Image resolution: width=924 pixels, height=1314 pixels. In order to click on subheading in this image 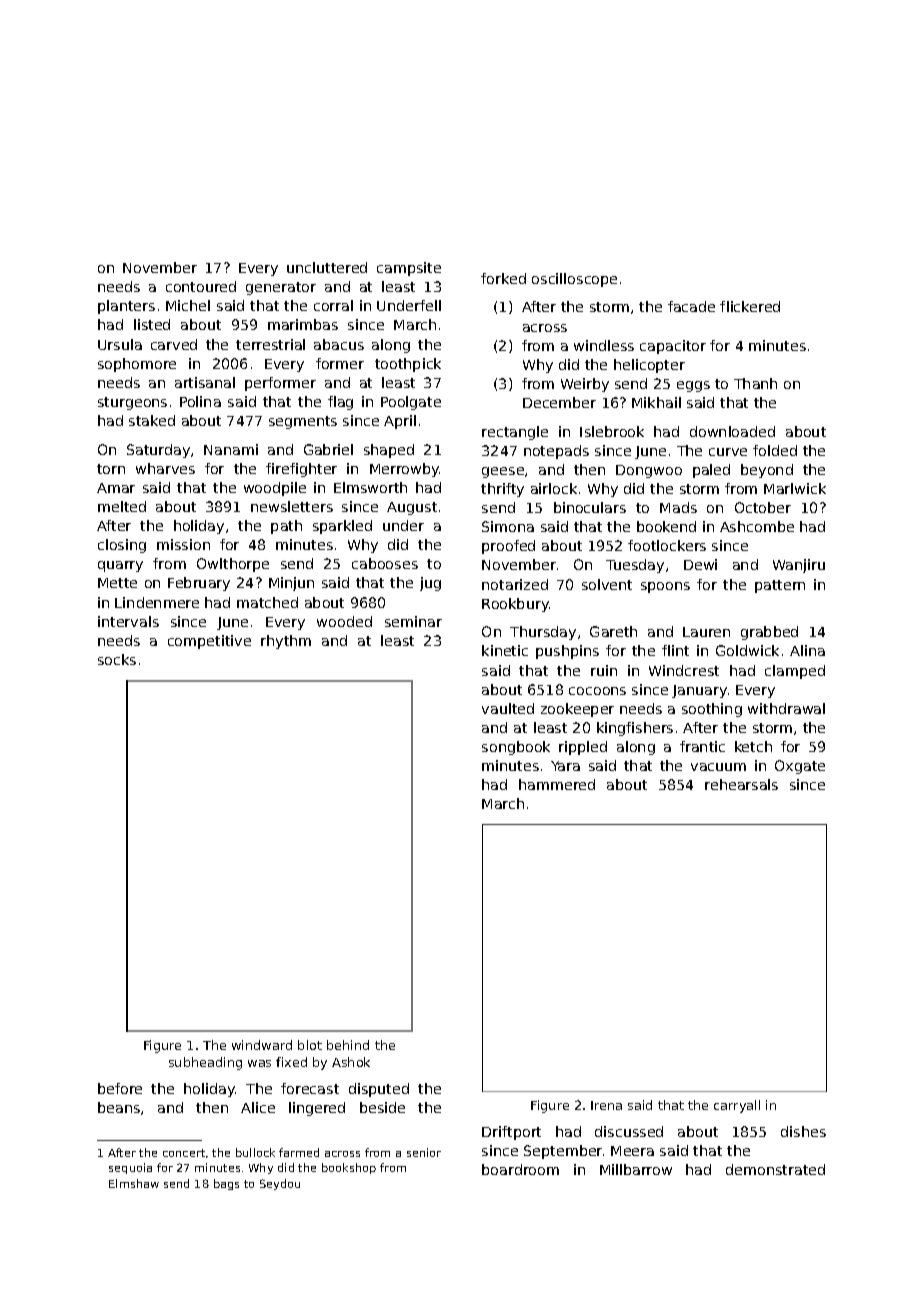, I will do `click(205, 1063)`.
